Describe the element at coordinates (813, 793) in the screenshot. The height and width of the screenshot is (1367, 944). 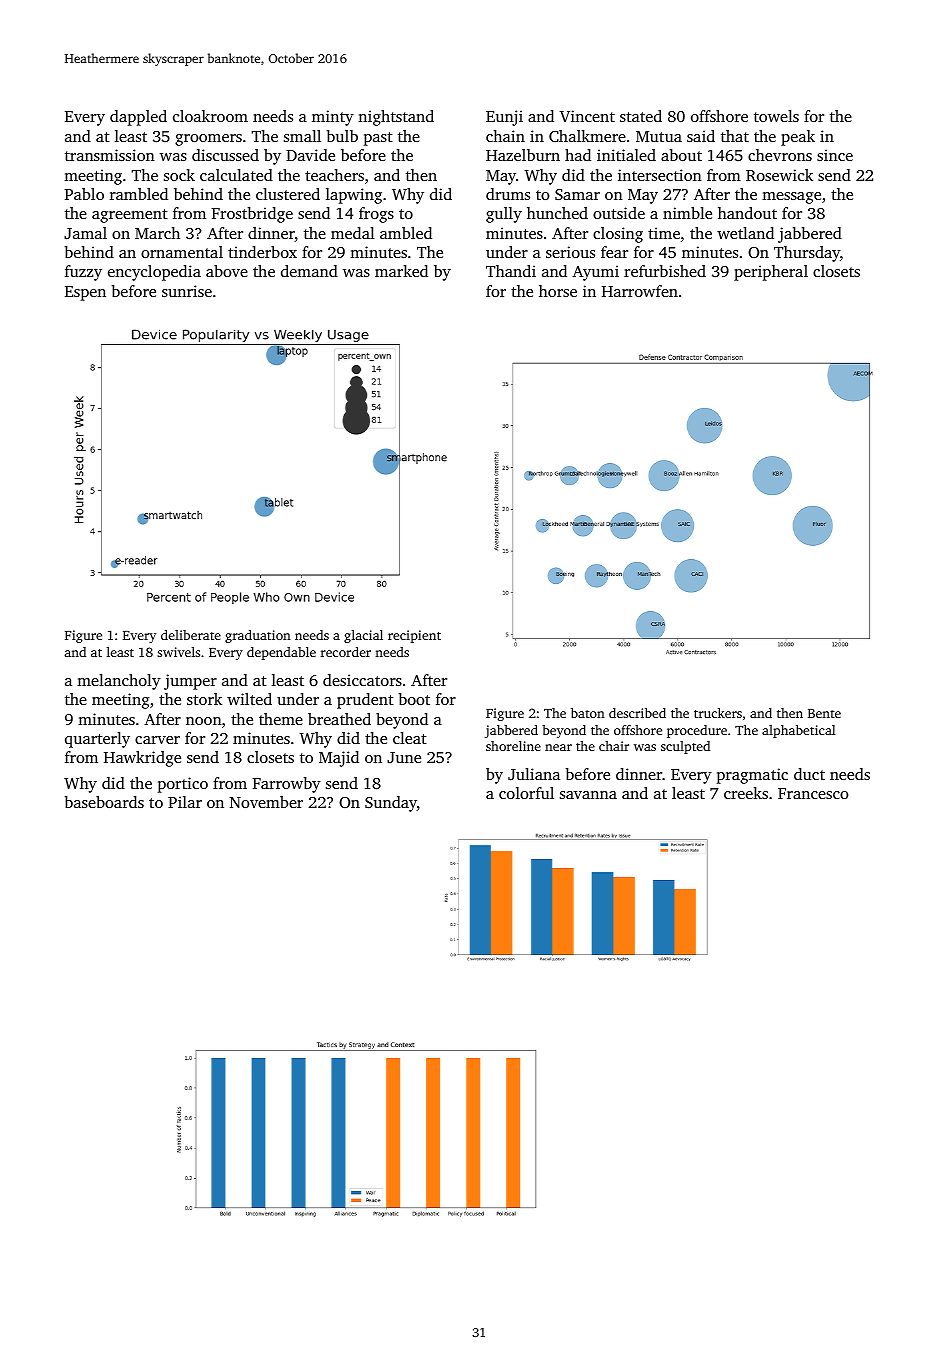
I see `Francesco` at that location.
